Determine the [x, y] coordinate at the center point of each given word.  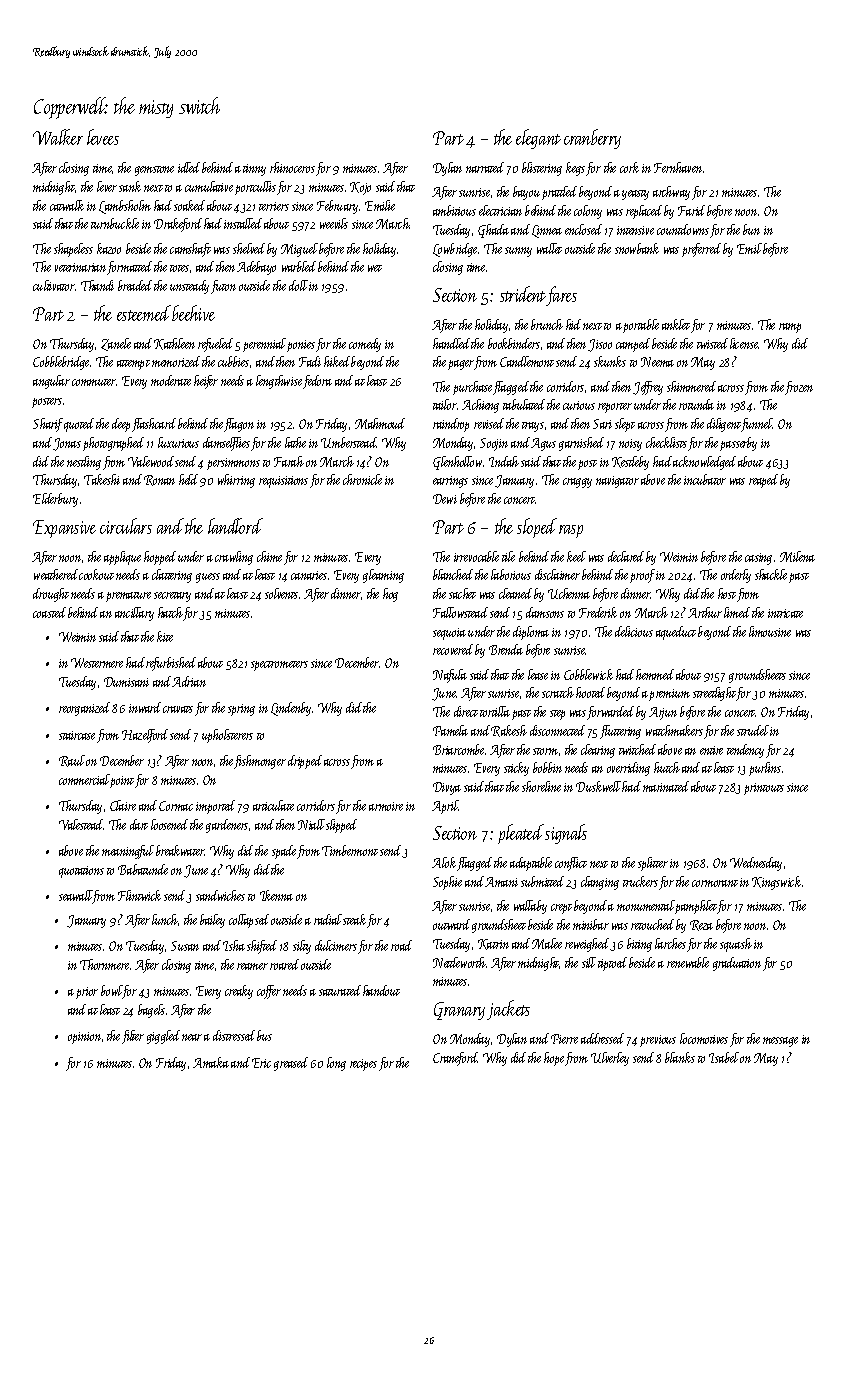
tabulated [524, 404]
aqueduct [676, 633]
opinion [84, 1038]
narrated [485, 167]
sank [130, 186]
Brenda [506, 649]
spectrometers [279, 666]
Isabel [724, 1057]
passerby [738, 444]
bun [751, 229]
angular [51, 382]
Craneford [455, 1059]
